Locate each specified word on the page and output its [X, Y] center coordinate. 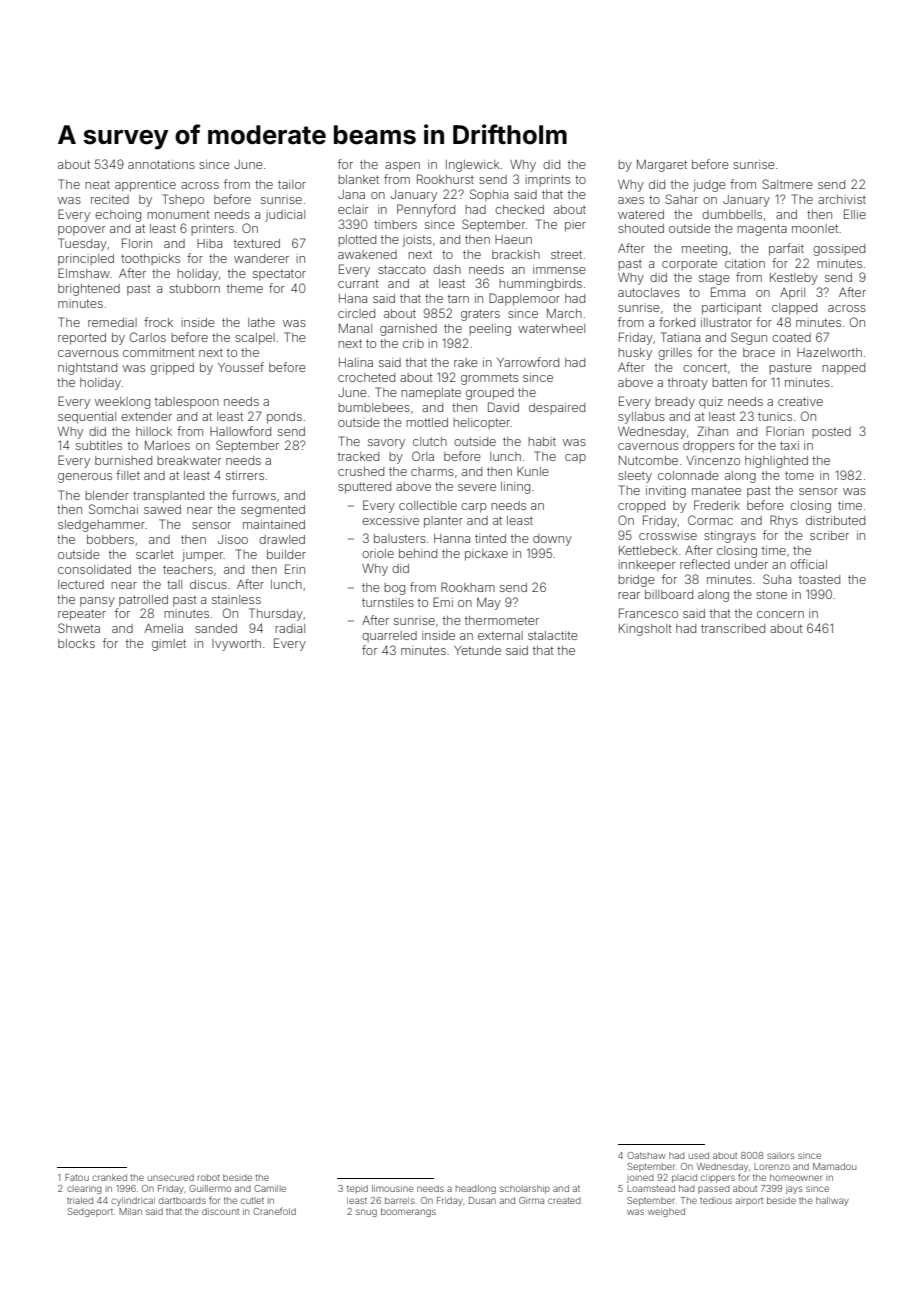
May [489, 604]
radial [290, 628]
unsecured [171, 1177]
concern [780, 614]
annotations [161, 164]
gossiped [839, 250]
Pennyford [426, 210]
